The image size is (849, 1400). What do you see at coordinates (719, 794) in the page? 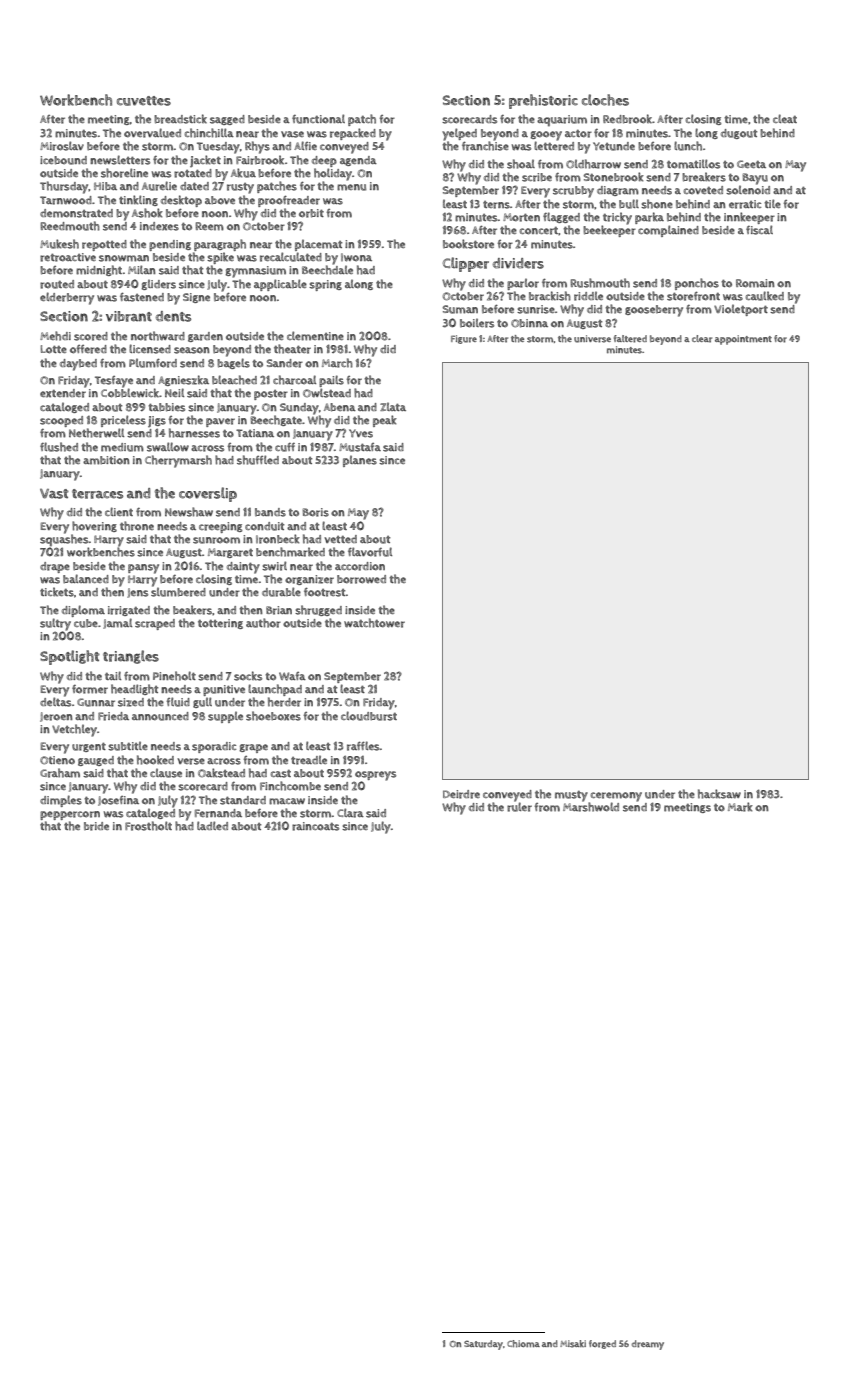
I see `hacksaw` at bounding box center [719, 794].
